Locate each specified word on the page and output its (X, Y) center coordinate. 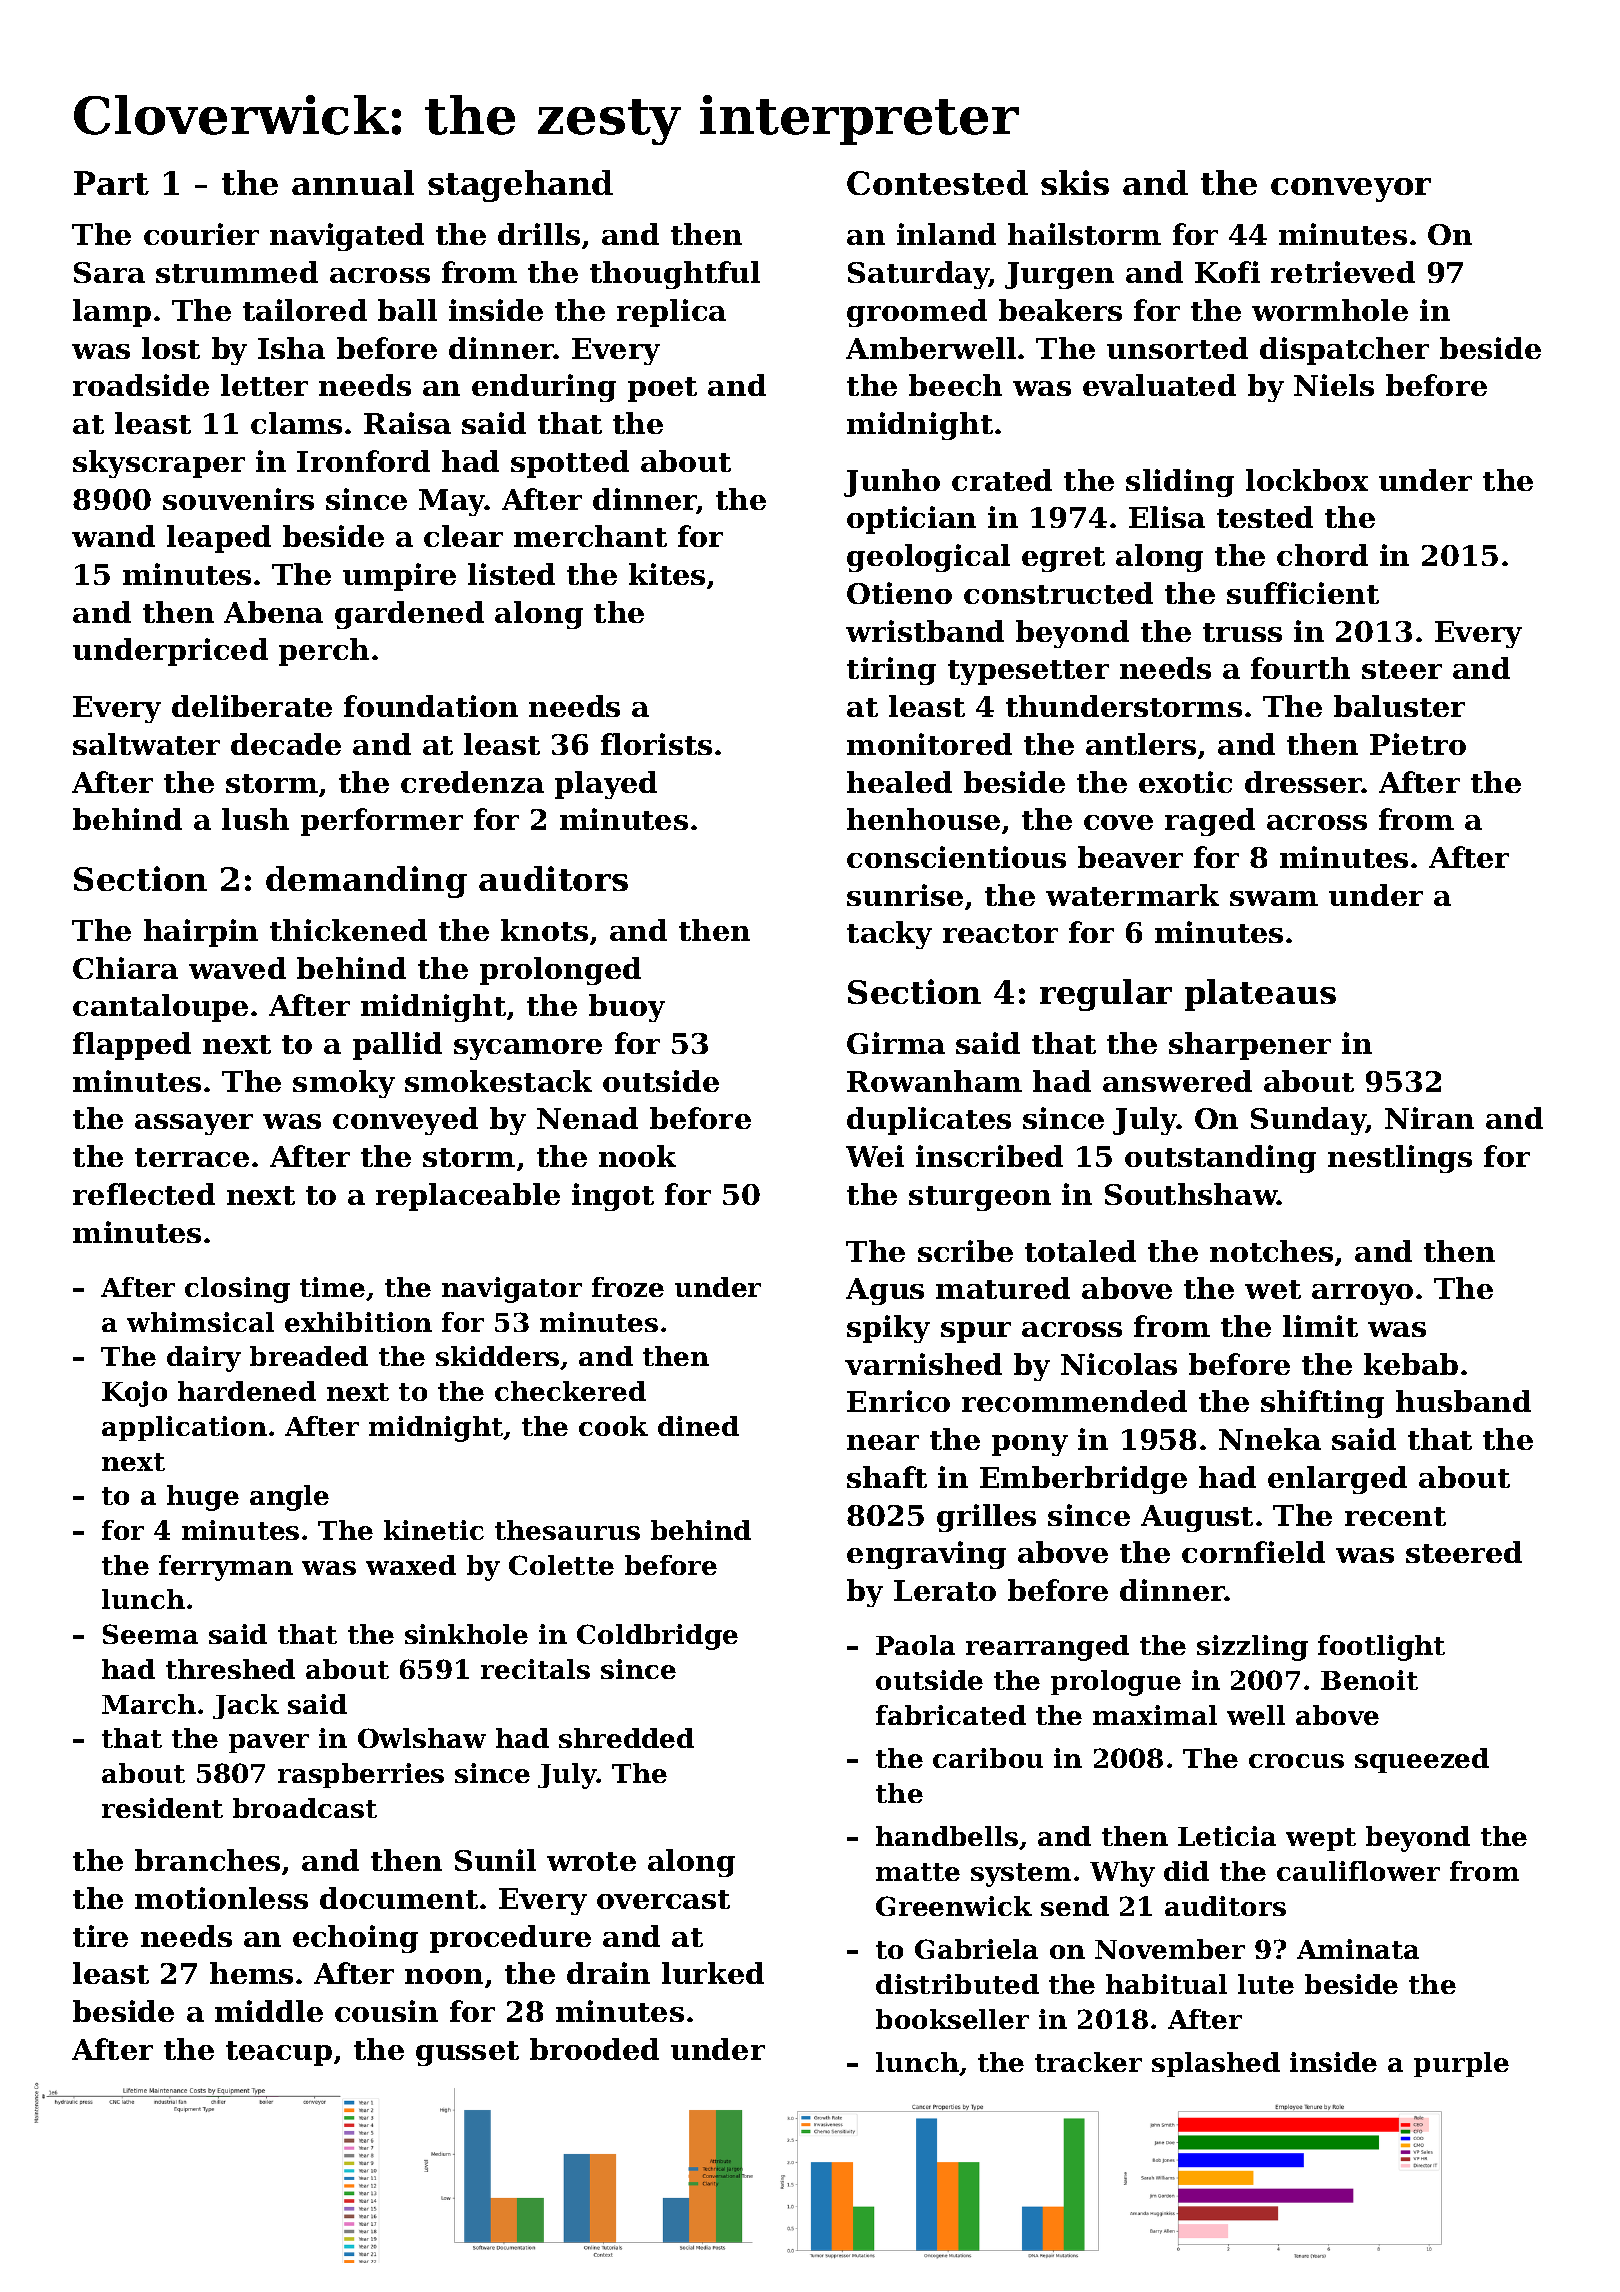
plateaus (1260, 995)
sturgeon (980, 1198)
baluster (1399, 706)
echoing (355, 1939)
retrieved (1343, 272)
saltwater (146, 744)
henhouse (923, 819)
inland (946, 234)
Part (111, 183)
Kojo (134, 1394)
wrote (591, 1861)
